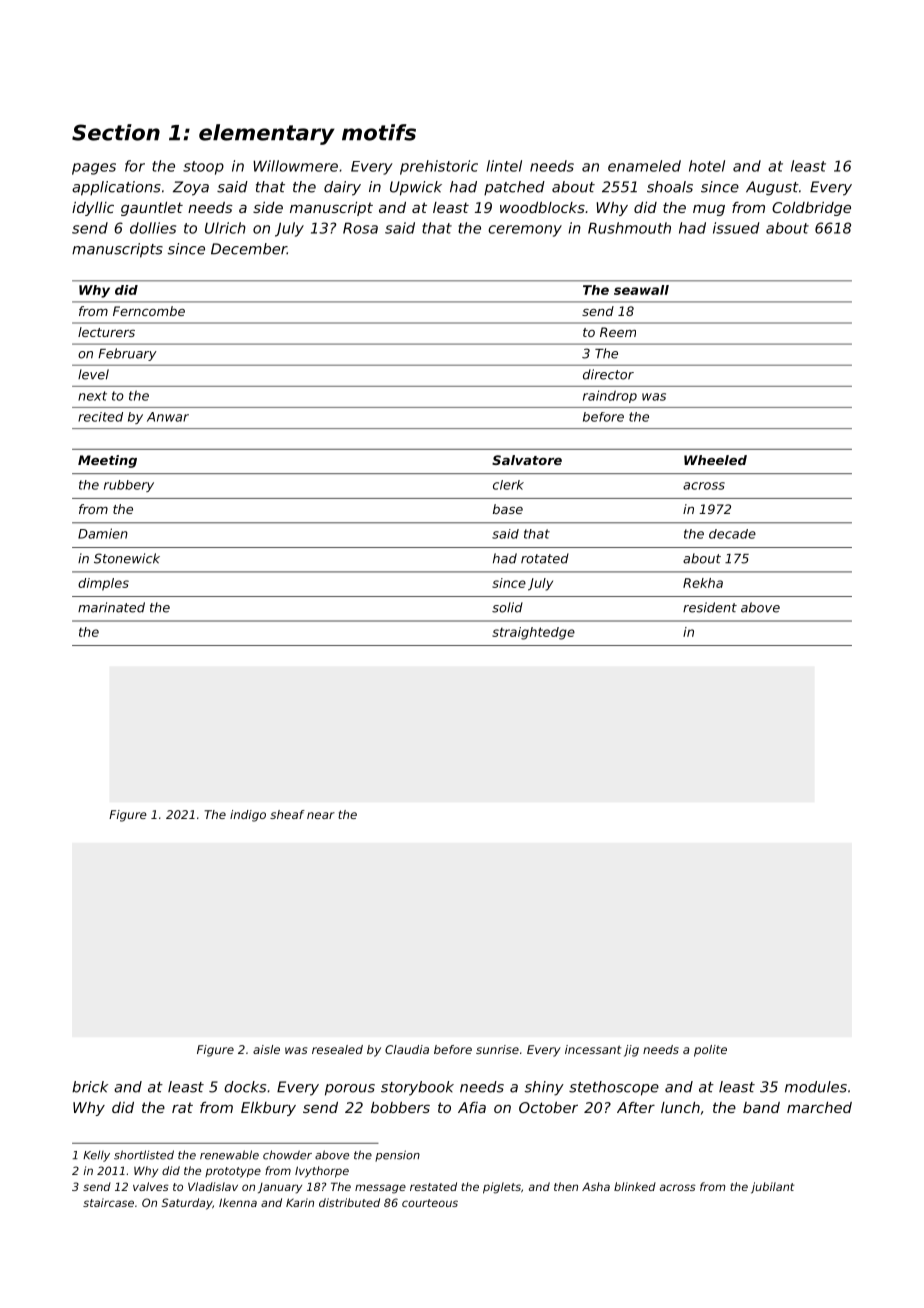 The image size is (924, 1308). What do you see at coordinates (93, 374) in the screenshot?
I see `level` at bounding box center [93, 374].
